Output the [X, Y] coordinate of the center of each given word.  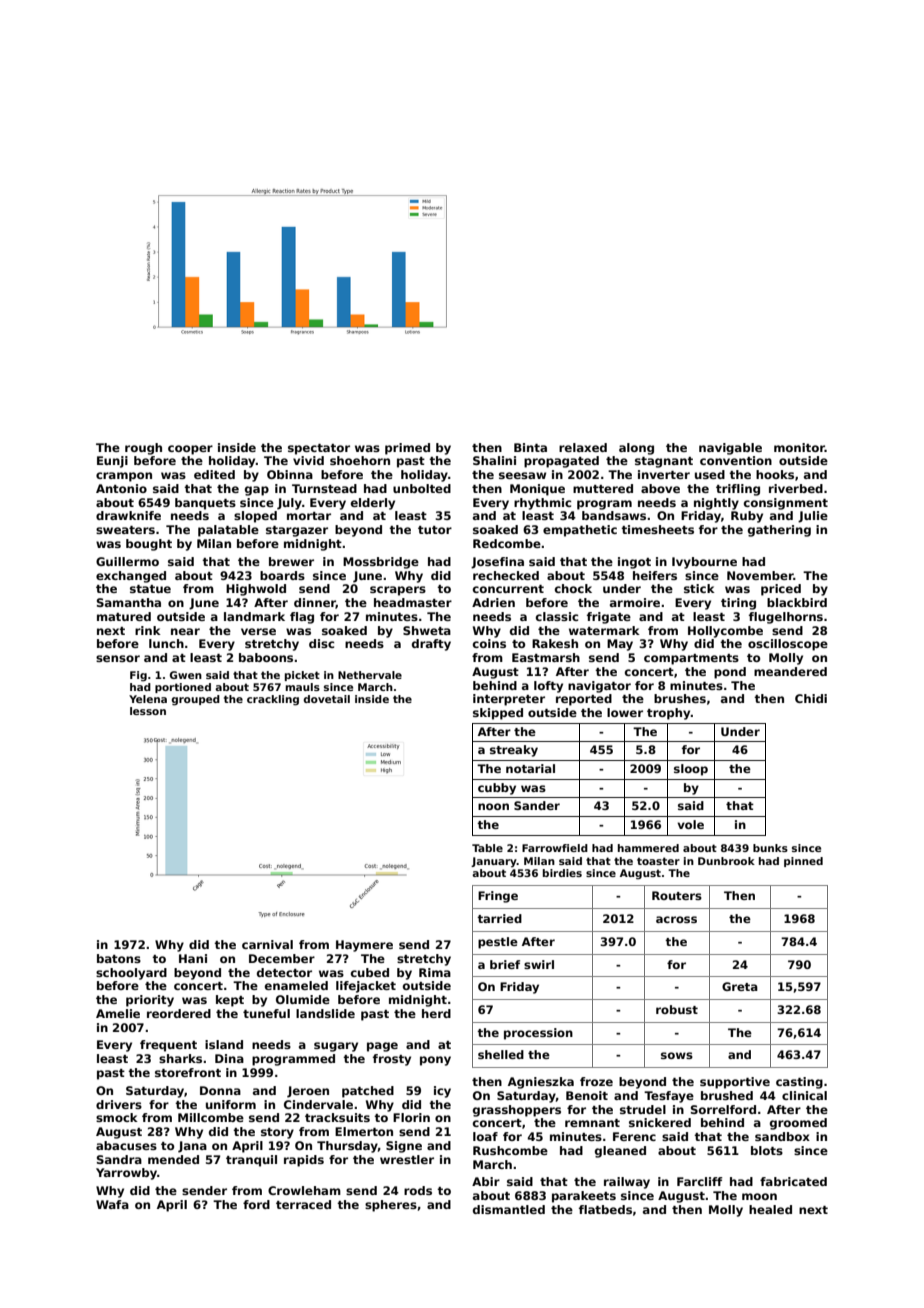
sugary [336, 1047]
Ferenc [634, 1136]
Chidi [811, 698]
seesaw [522, 475]
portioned [183, 688]
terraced [303, 1204]
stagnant [664, 462]
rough [143, 449]
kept [230, 1001]
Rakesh [555, 643]
